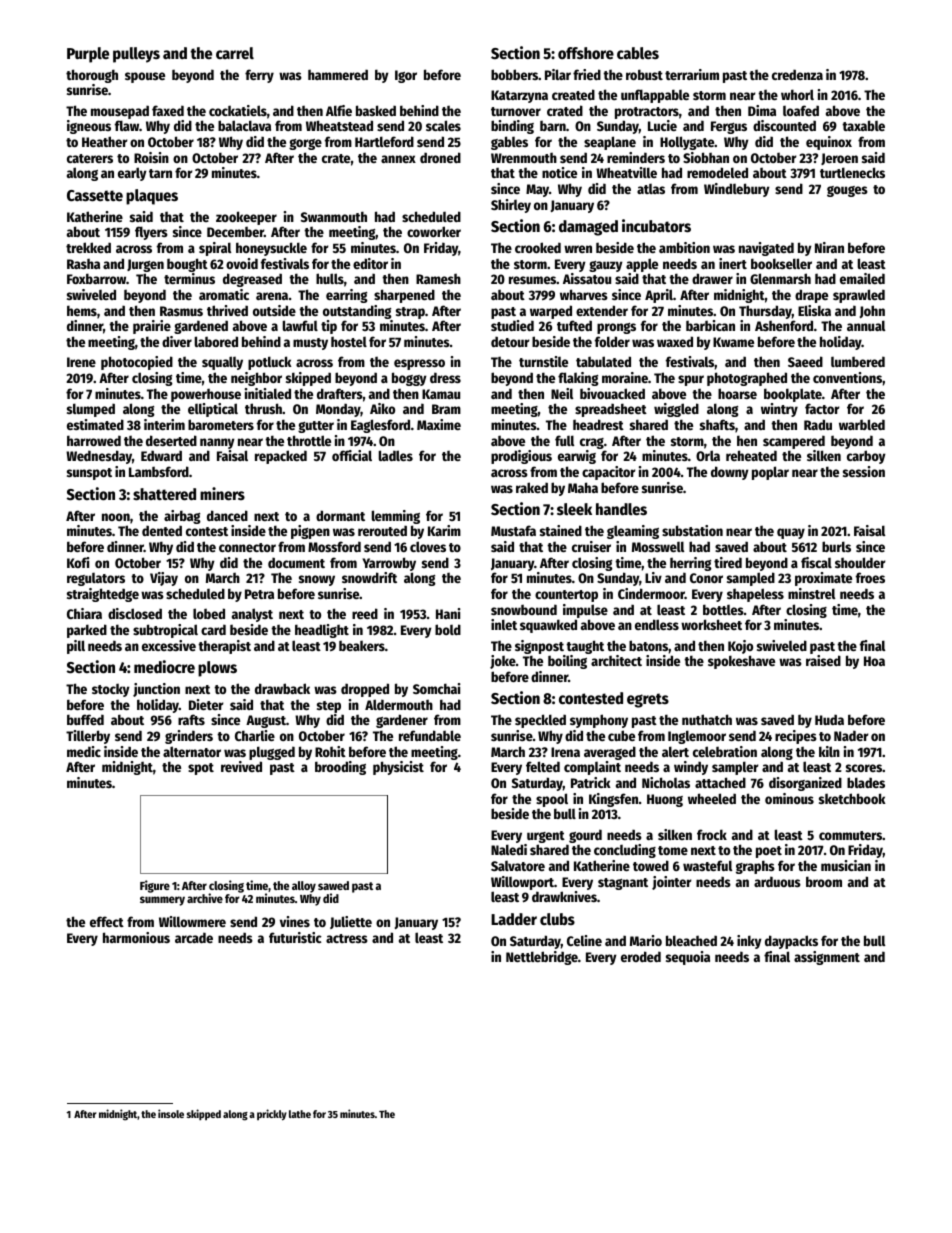 The width and height of the image is (952, 1233). What do you see at coordinates (235, 53) in the image?
I see `carrel` at bounding box center [235, 53].
